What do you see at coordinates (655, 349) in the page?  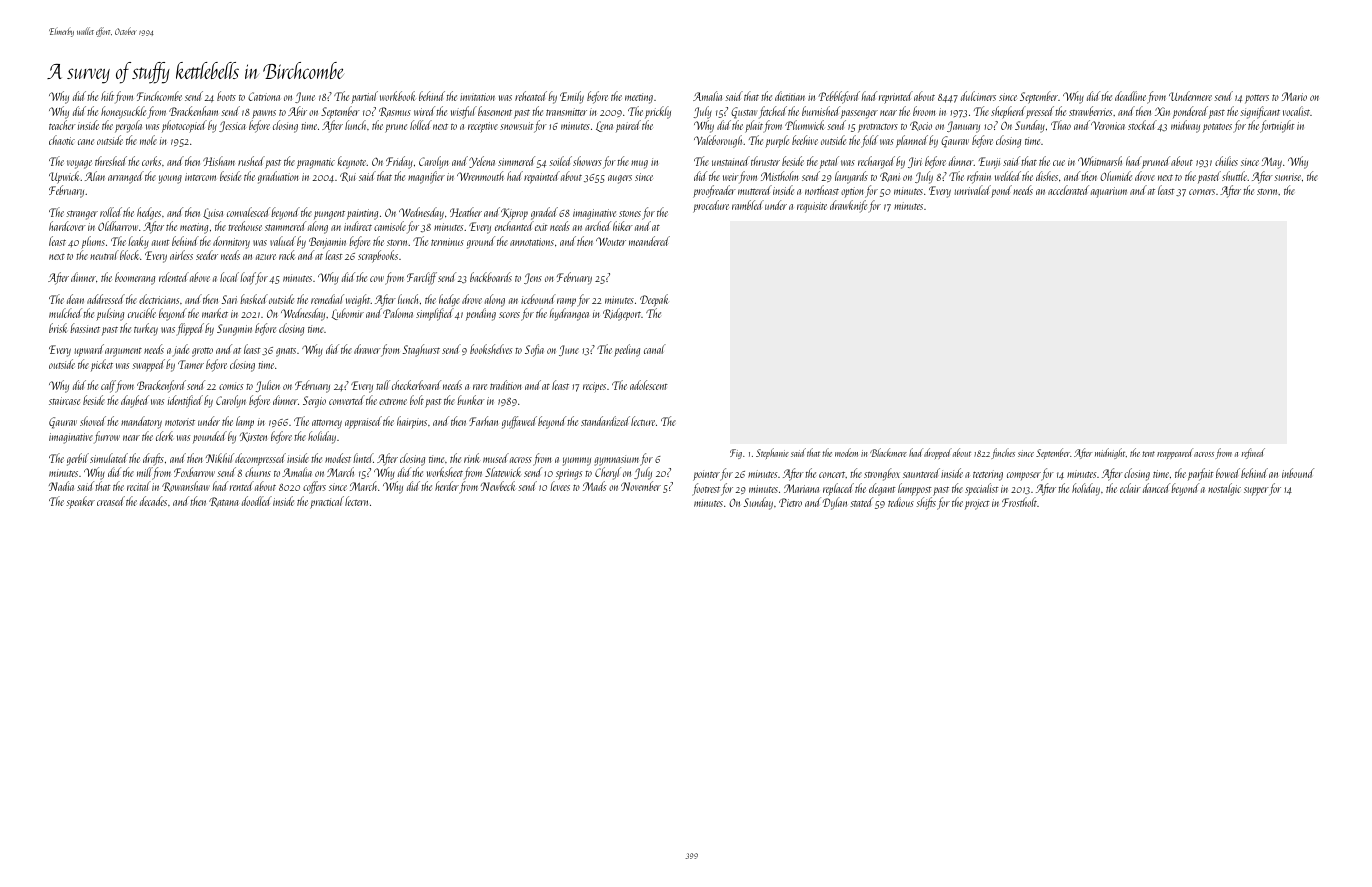 I see `canal` at bounding box center [655, 349].
